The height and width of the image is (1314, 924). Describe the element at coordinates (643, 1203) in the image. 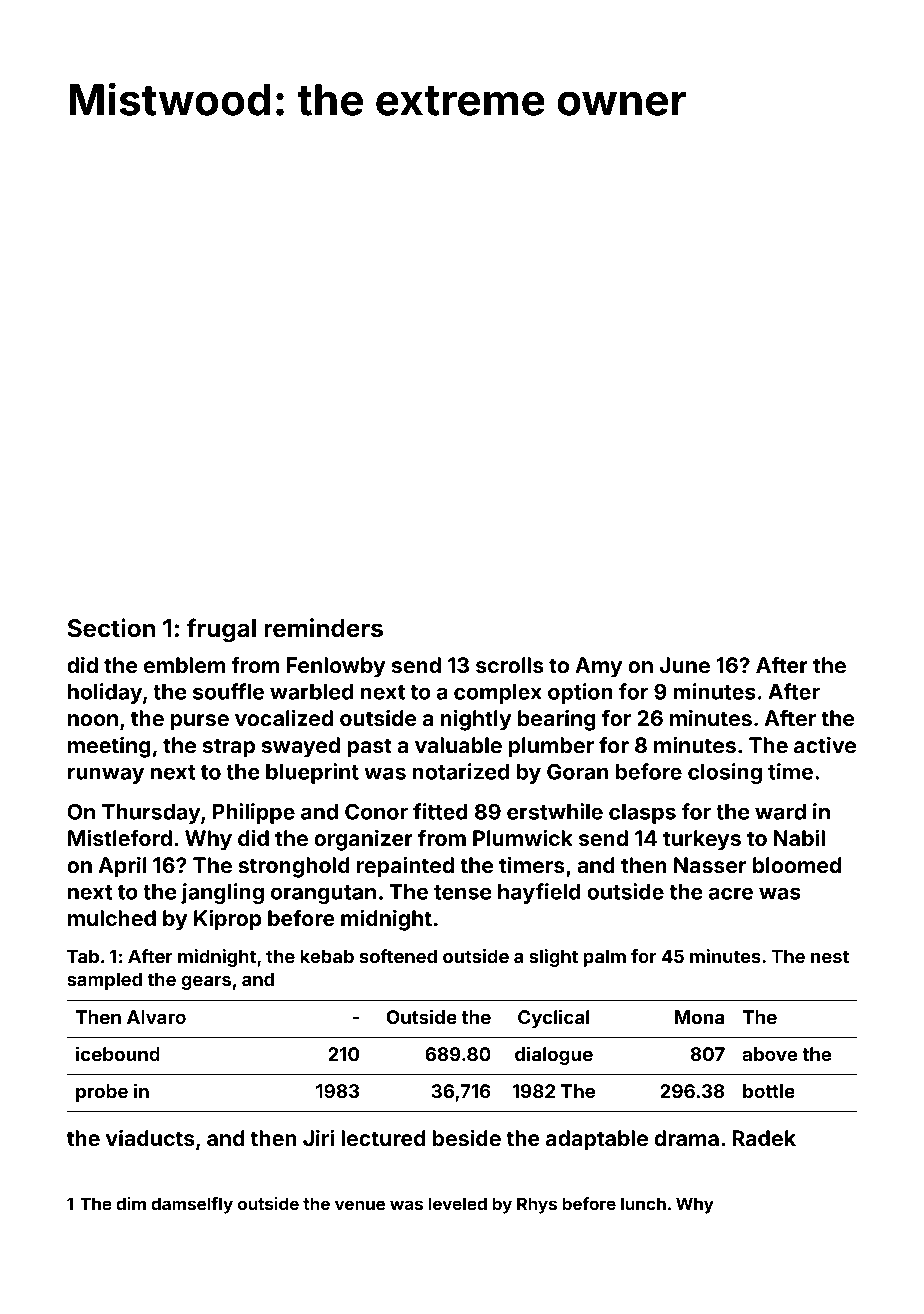

I see `lunch` at that location.
